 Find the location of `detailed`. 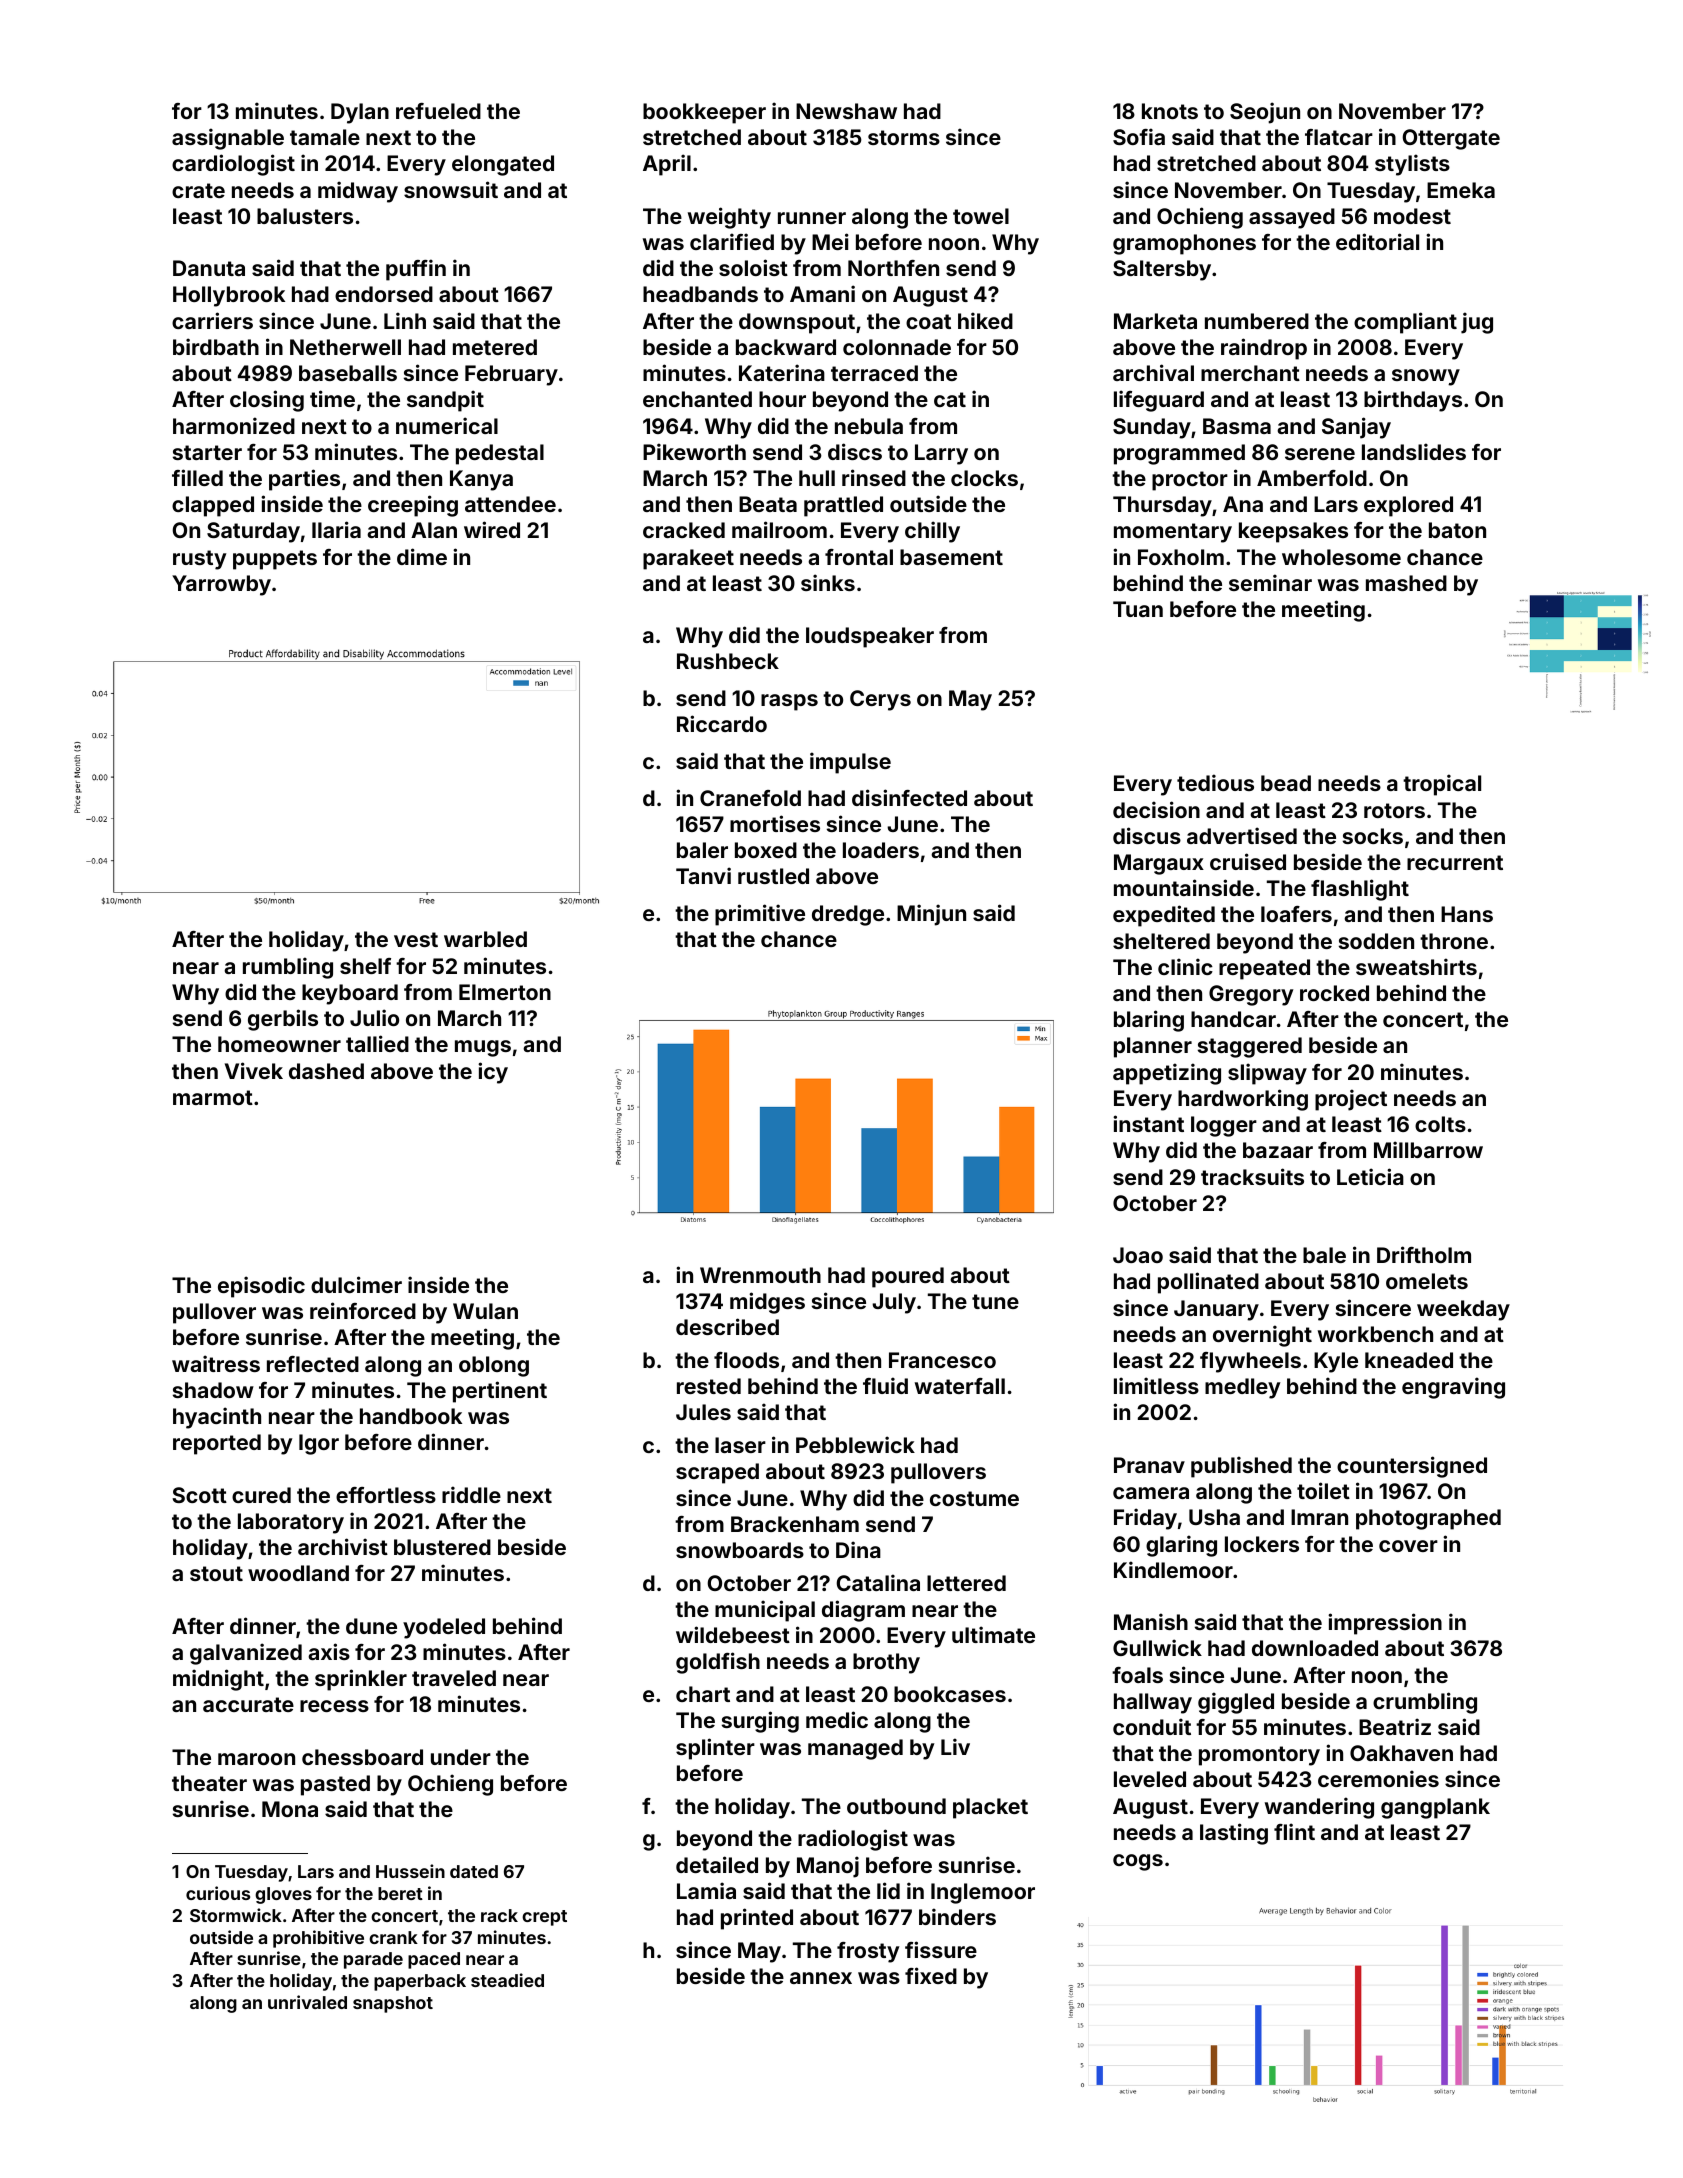

detailed is located at coordinates (717, 1864).
